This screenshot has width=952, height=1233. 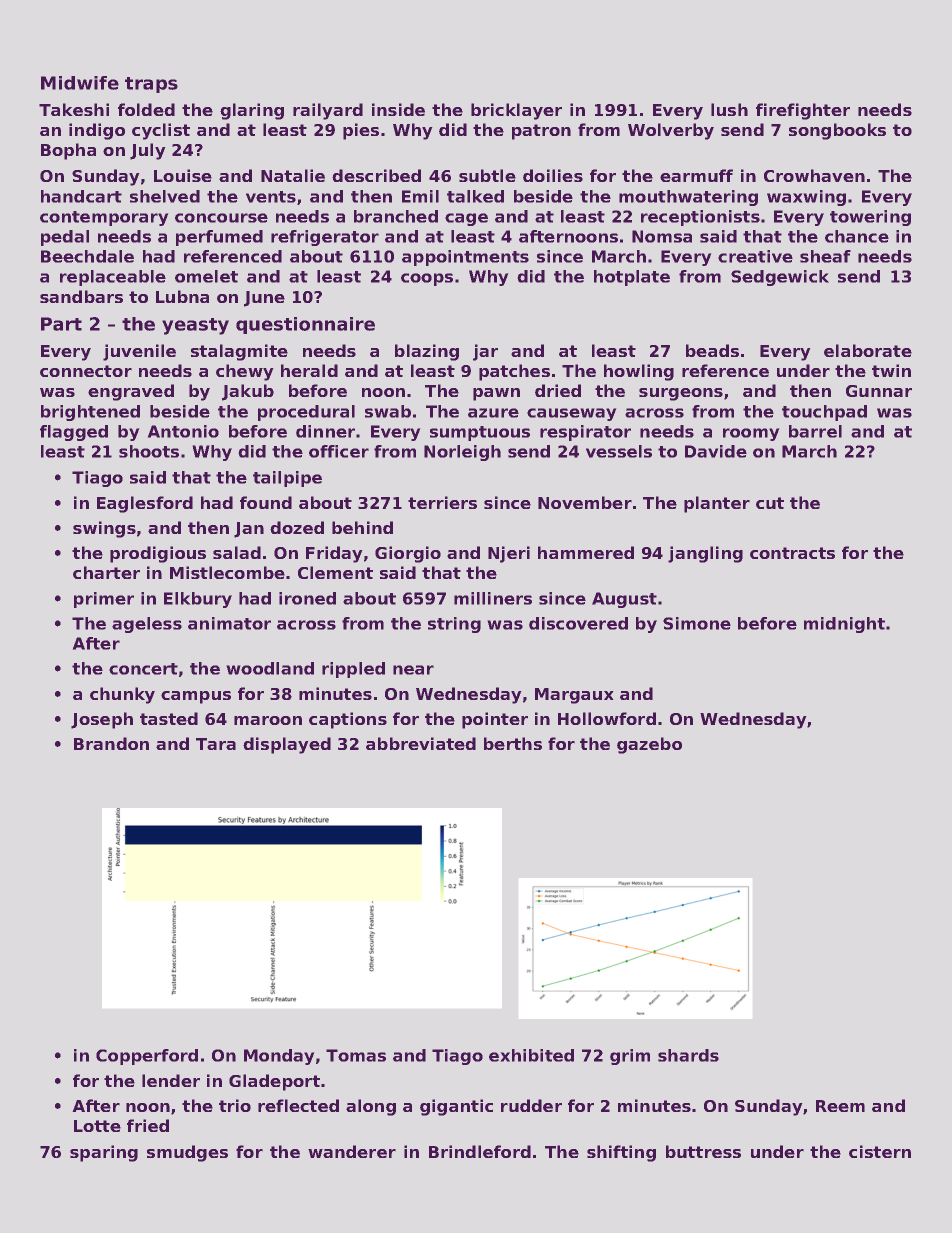 What do you see at coordinates (688, 1055) in the screenshot?
I see `shards` at bounding box center [688, 1055].
